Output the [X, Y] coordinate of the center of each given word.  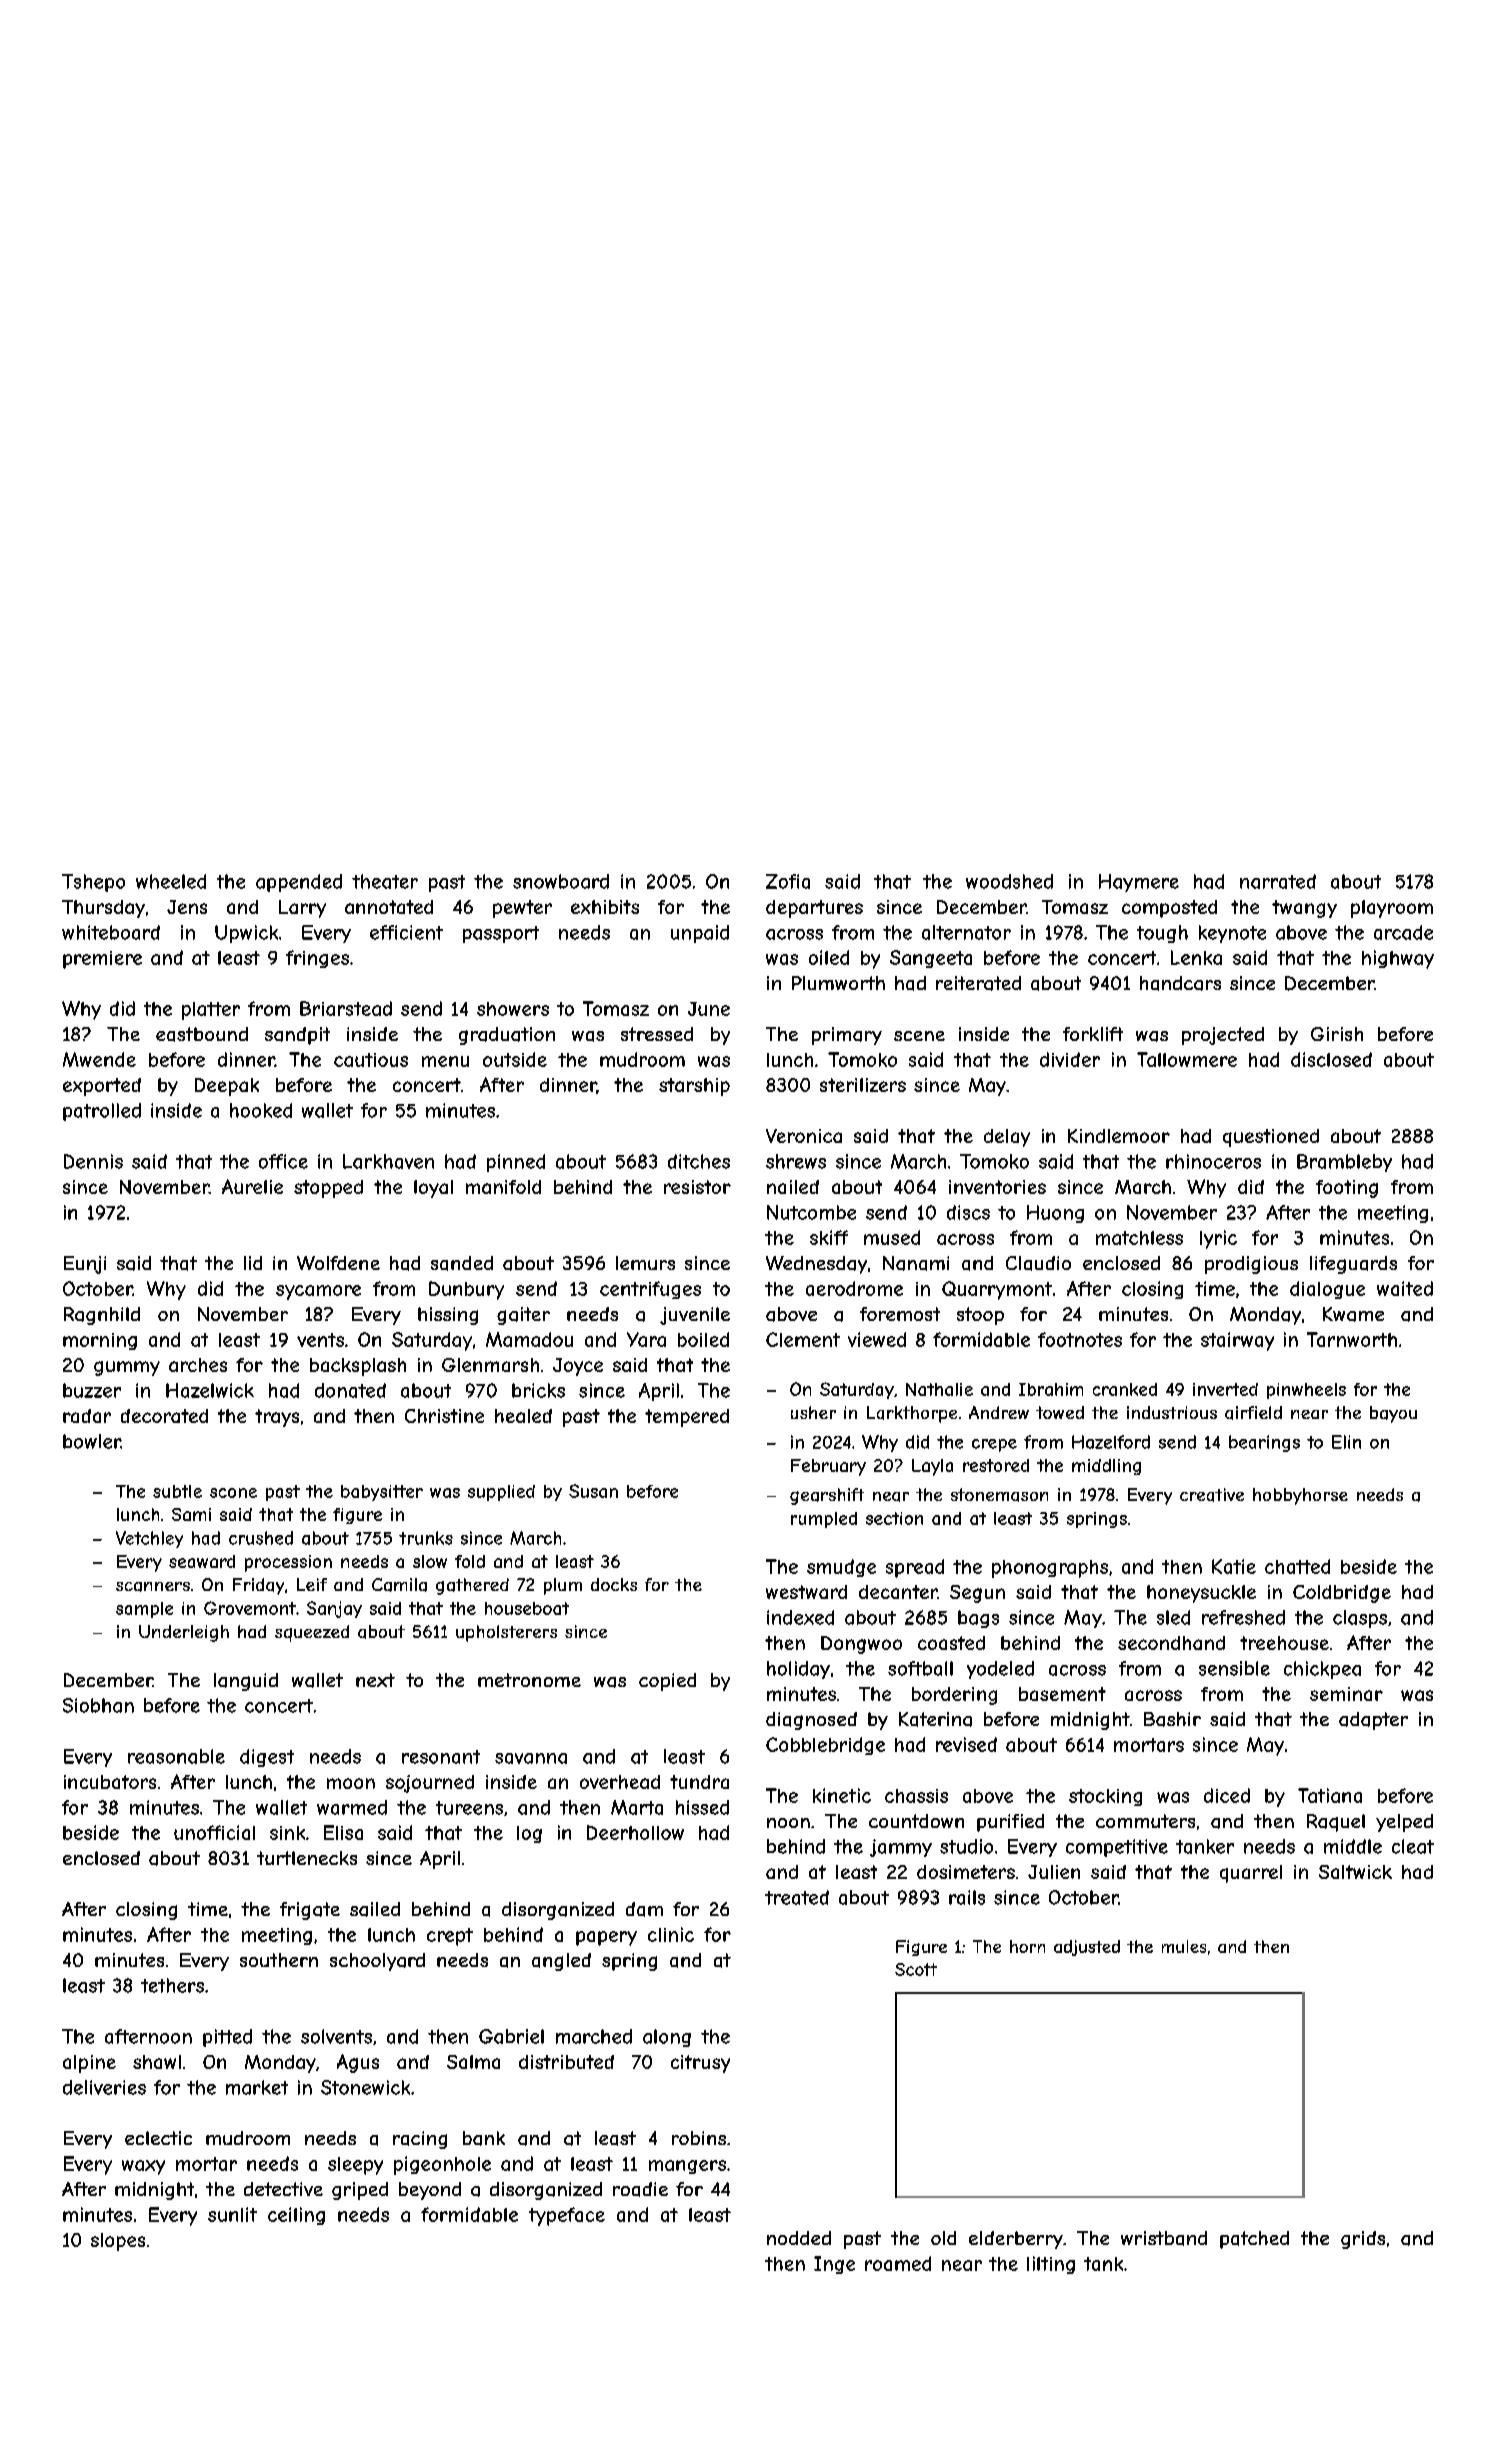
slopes [118, 2242]
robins [699, 2138]
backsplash [358, 1367]
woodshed [1009, 881]
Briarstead [346, 1008]
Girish [1337, 1034]
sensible [1234, 1668]
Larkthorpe [912, 1414]
